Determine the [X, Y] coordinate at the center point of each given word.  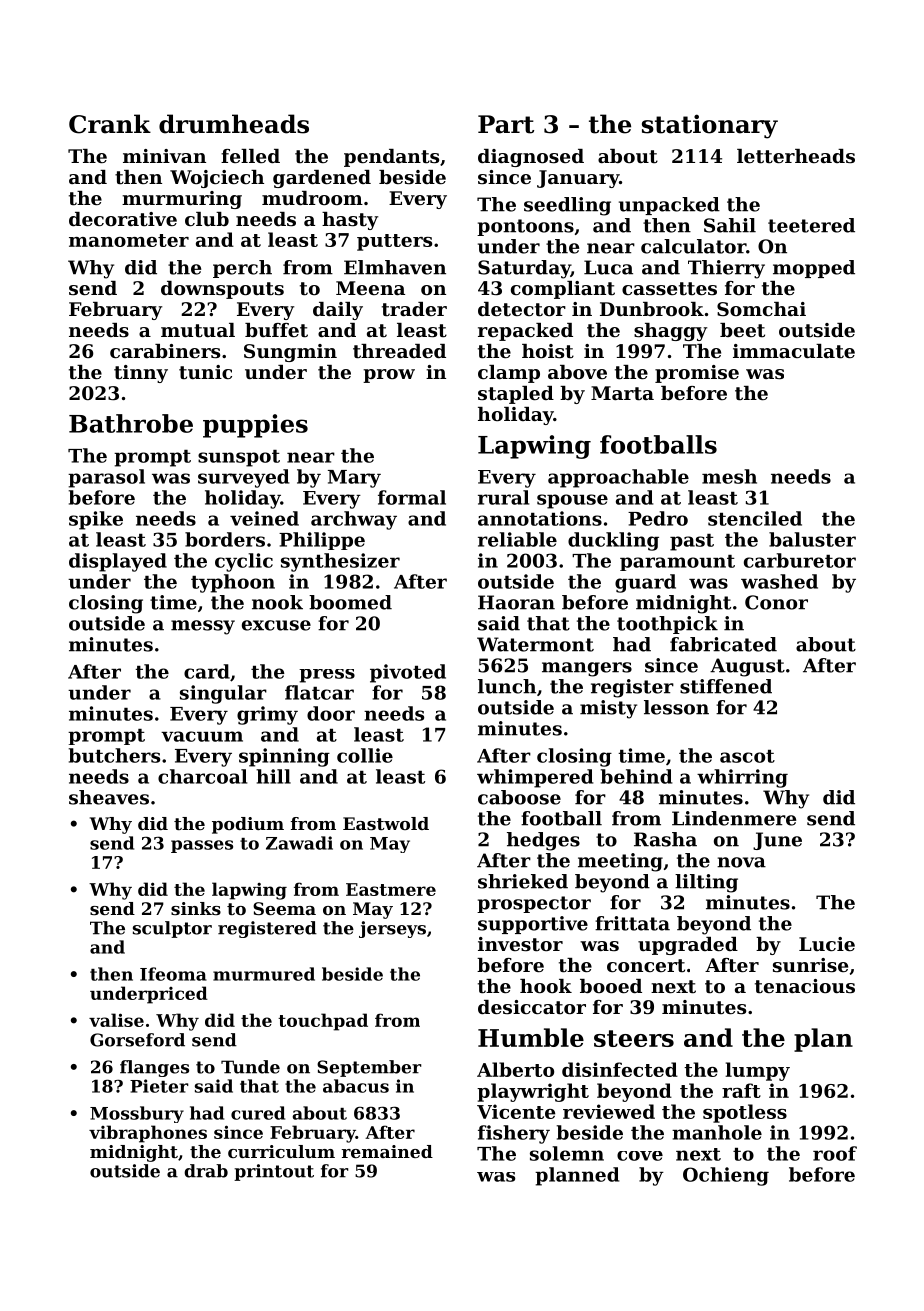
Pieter [159, 1086]
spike [96, 520]
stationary [710, 126]
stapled [516, 395]
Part [506, 124]
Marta [622, 393]
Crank [110, 124]
